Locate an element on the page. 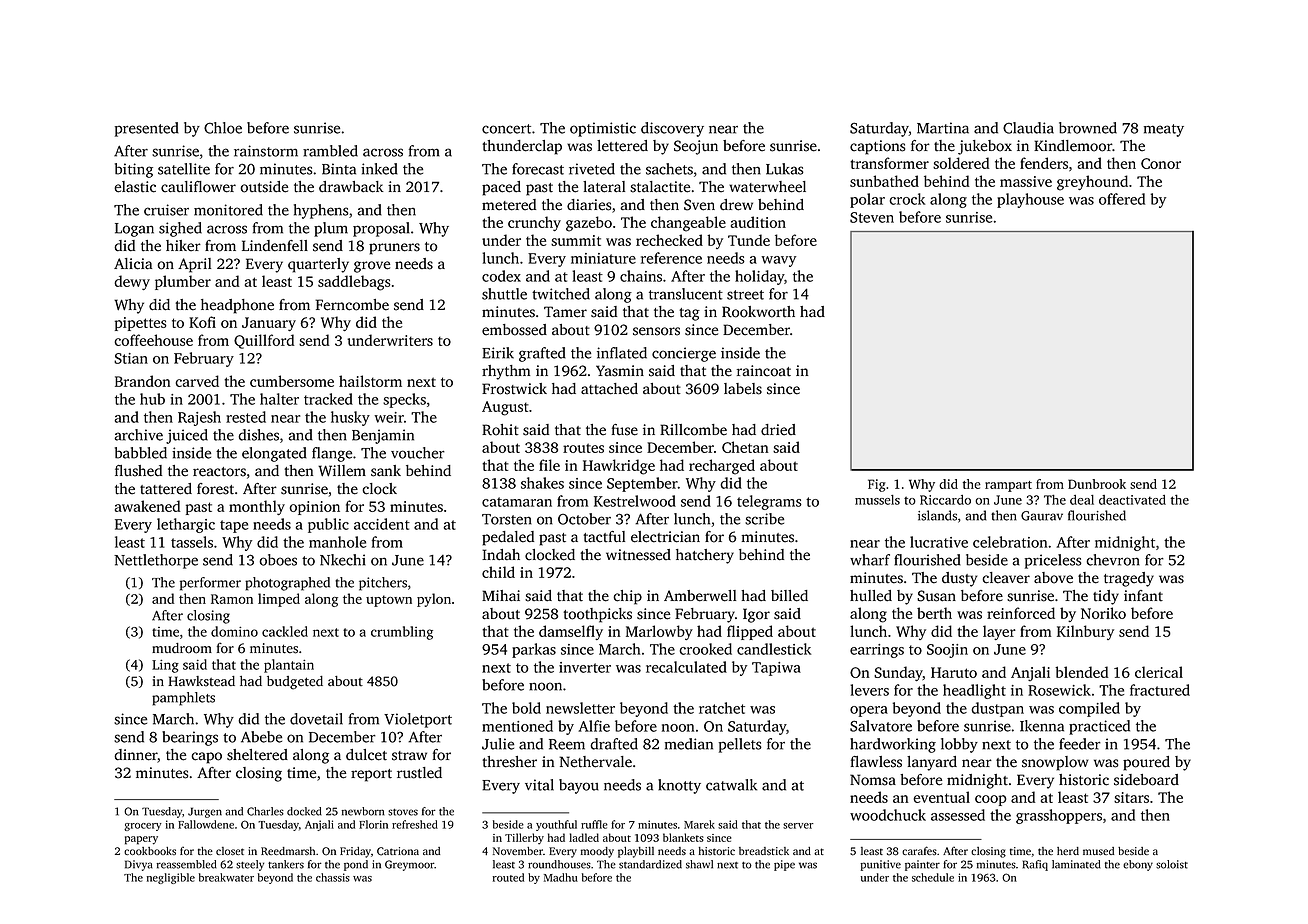 This page has width=1308, height=924. offered is located at coordinates (1122, 199).
